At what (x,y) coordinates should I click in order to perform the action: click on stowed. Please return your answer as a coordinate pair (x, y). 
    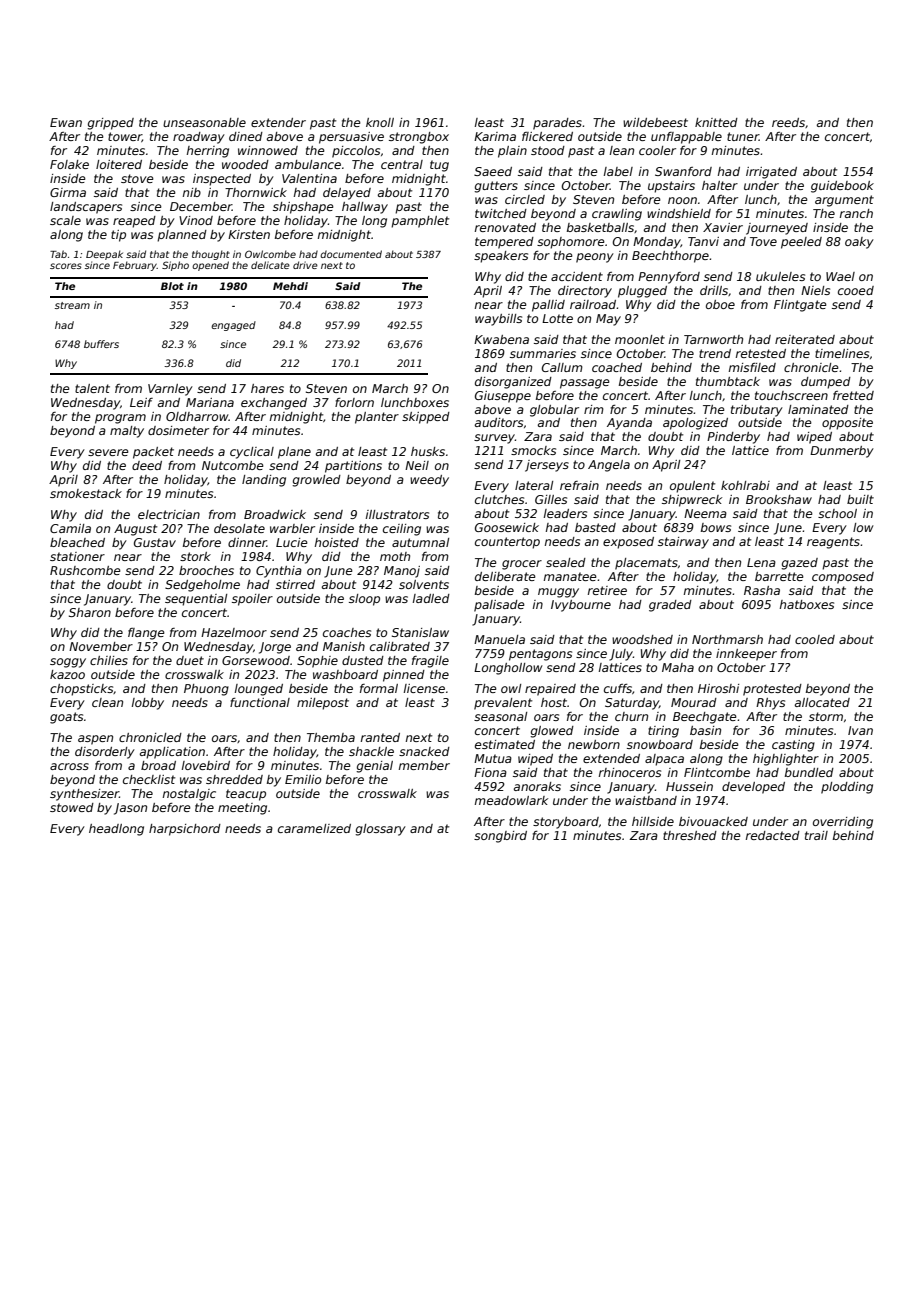
    Looking at the image, I should click on (72, 807).
